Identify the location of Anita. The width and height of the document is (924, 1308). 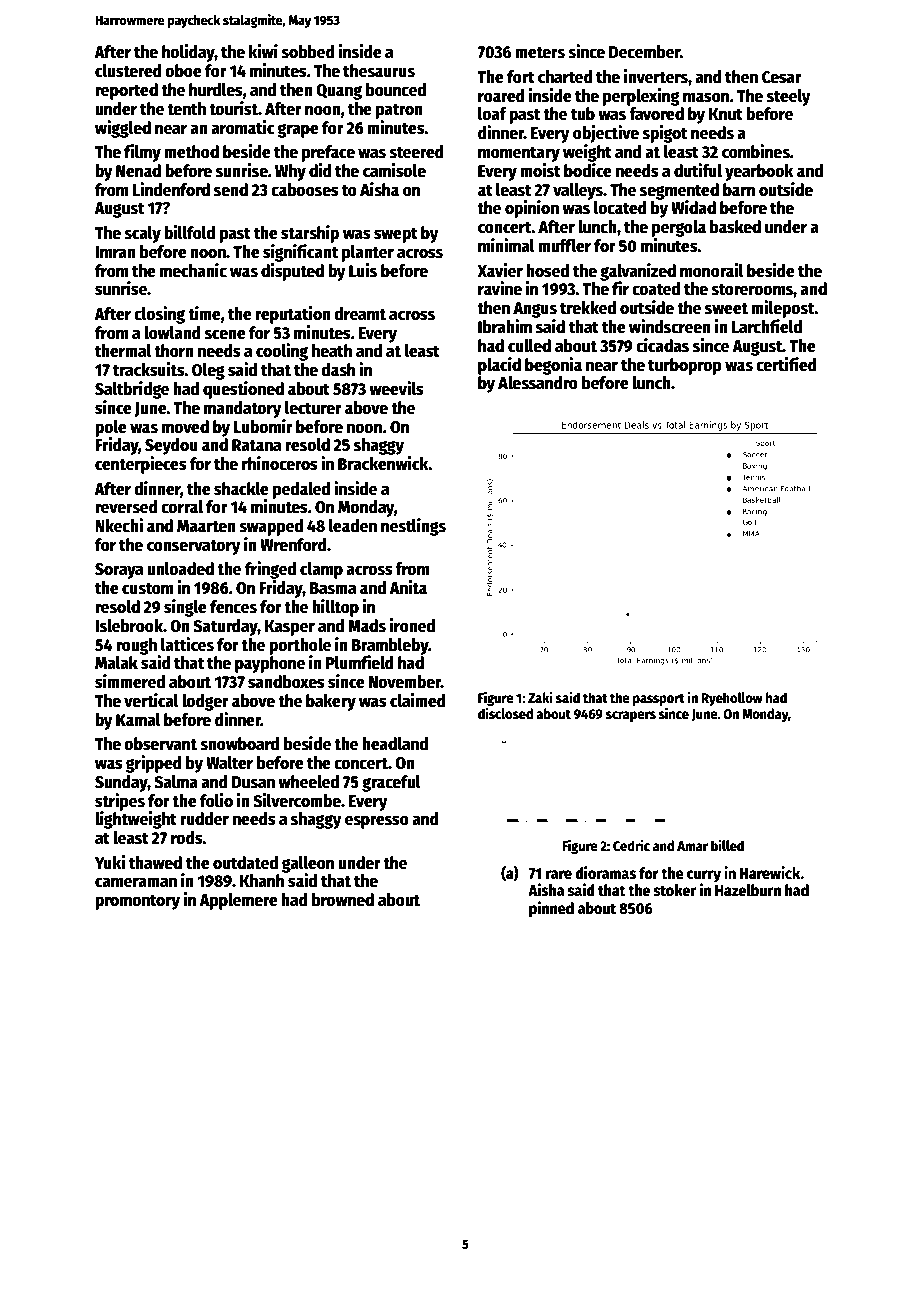
(408, 587).
